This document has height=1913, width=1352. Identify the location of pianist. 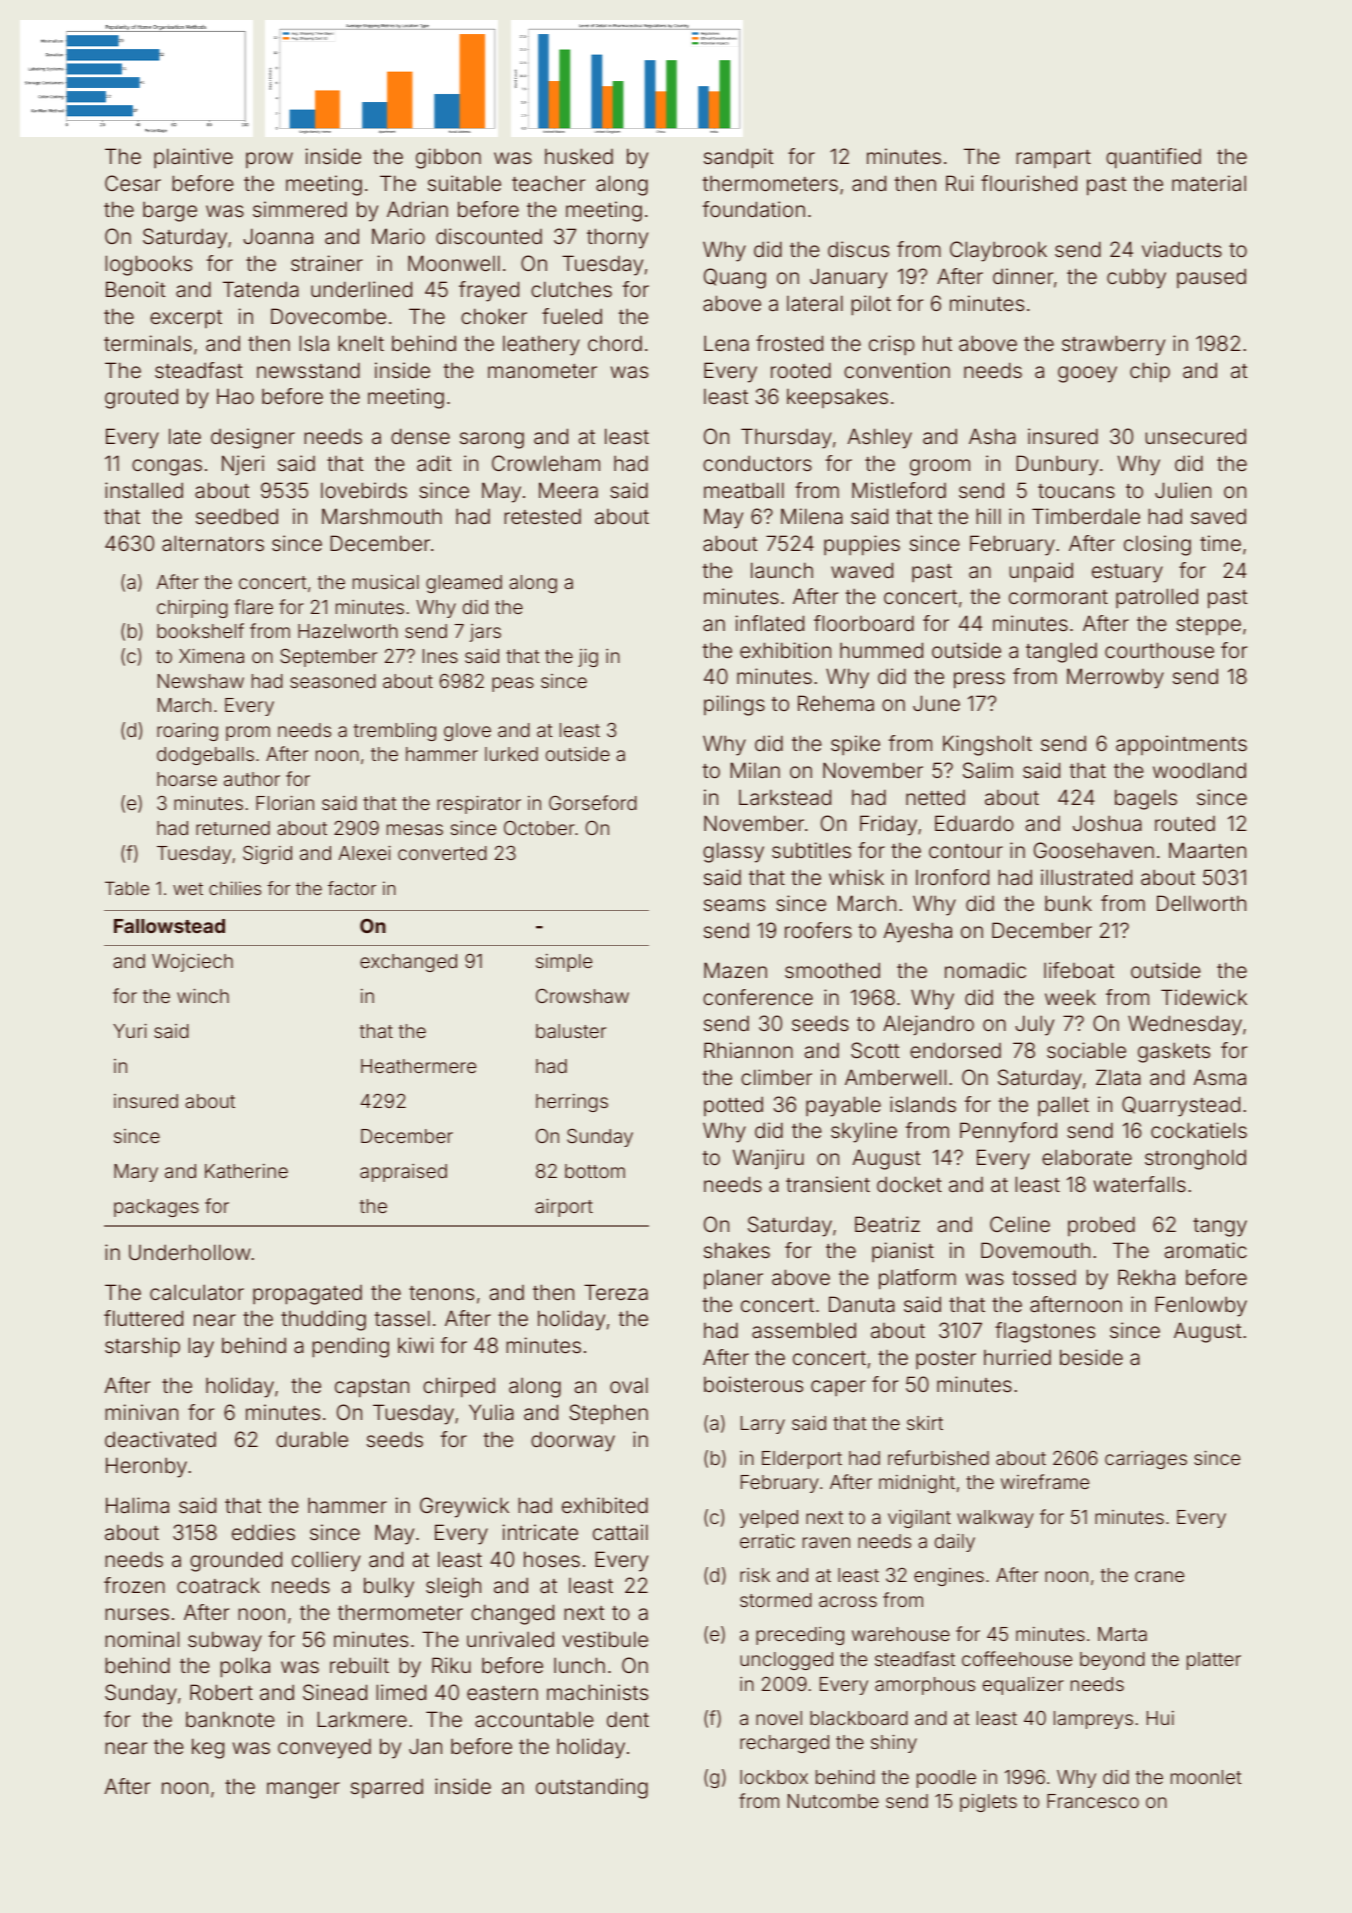
(903, 1252).
